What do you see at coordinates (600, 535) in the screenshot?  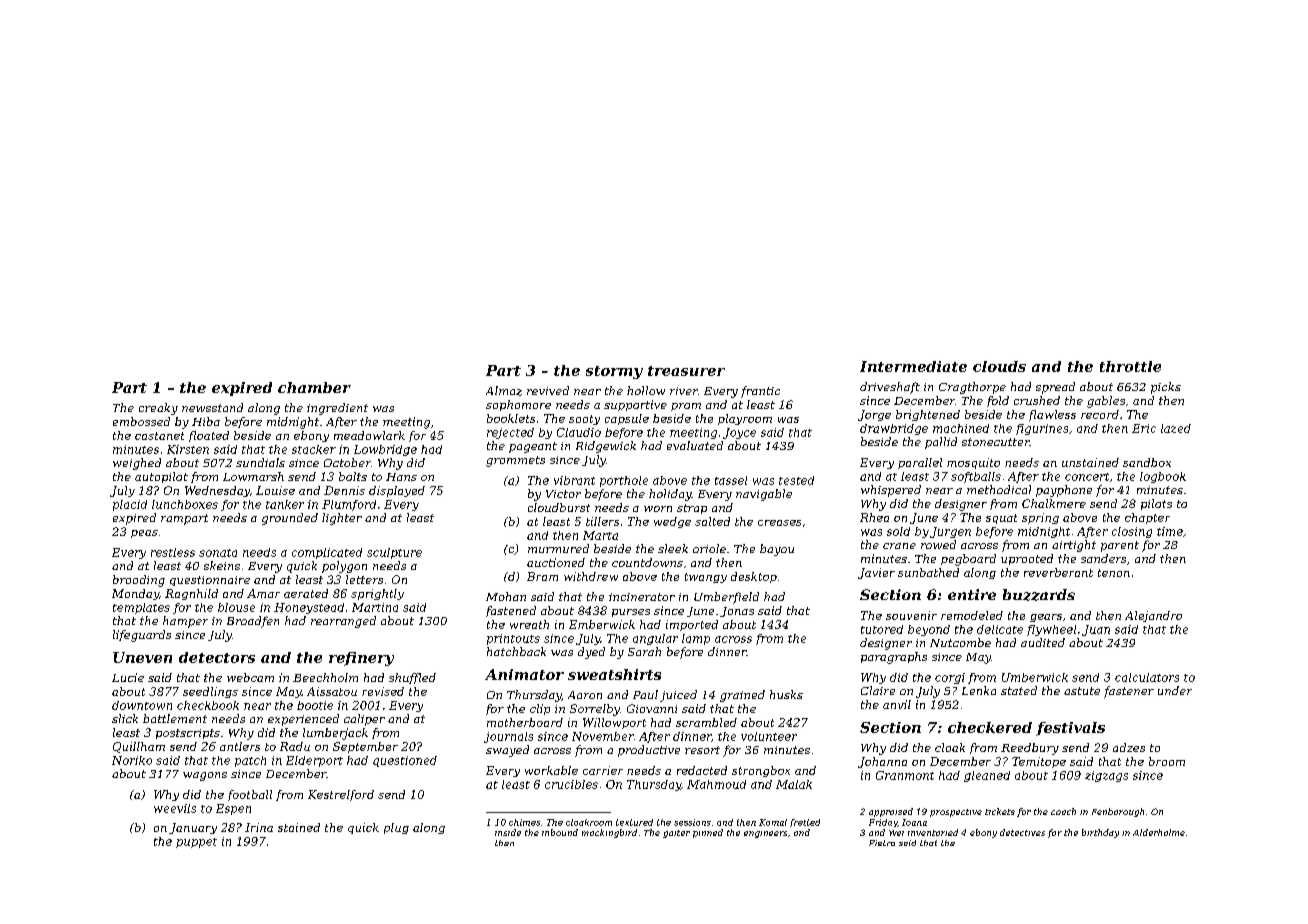 I see `Marta` at bounding box center [600, 535].
